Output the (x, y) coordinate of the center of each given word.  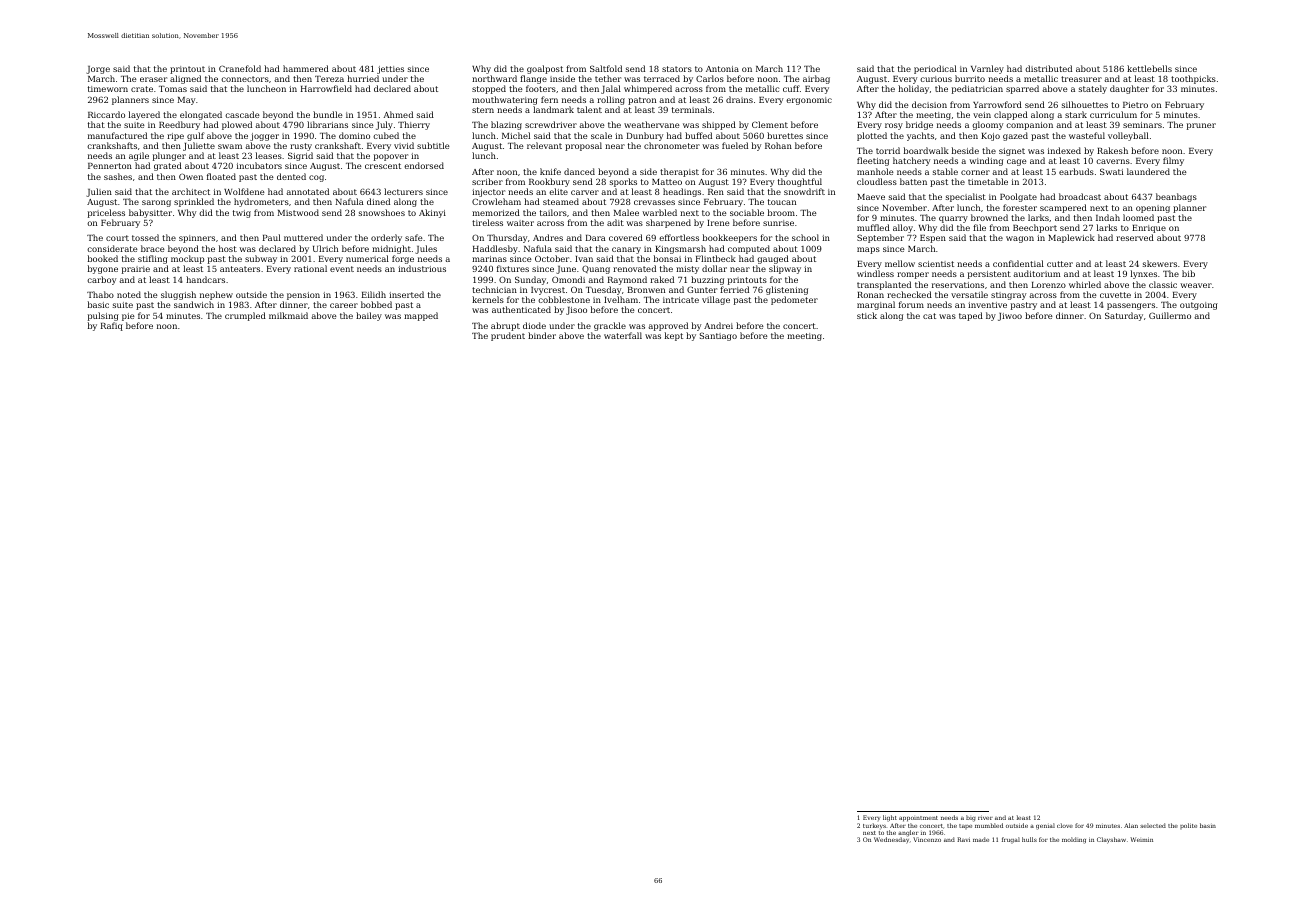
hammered (306, 68)
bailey (369, 316)
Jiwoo (1010, 317)
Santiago (718, 336)
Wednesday (891, 841)
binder (542, 335)
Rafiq (112, 326)
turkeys (874, 826)
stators (677, 69)
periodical (935, 69)
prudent (508, 336)
